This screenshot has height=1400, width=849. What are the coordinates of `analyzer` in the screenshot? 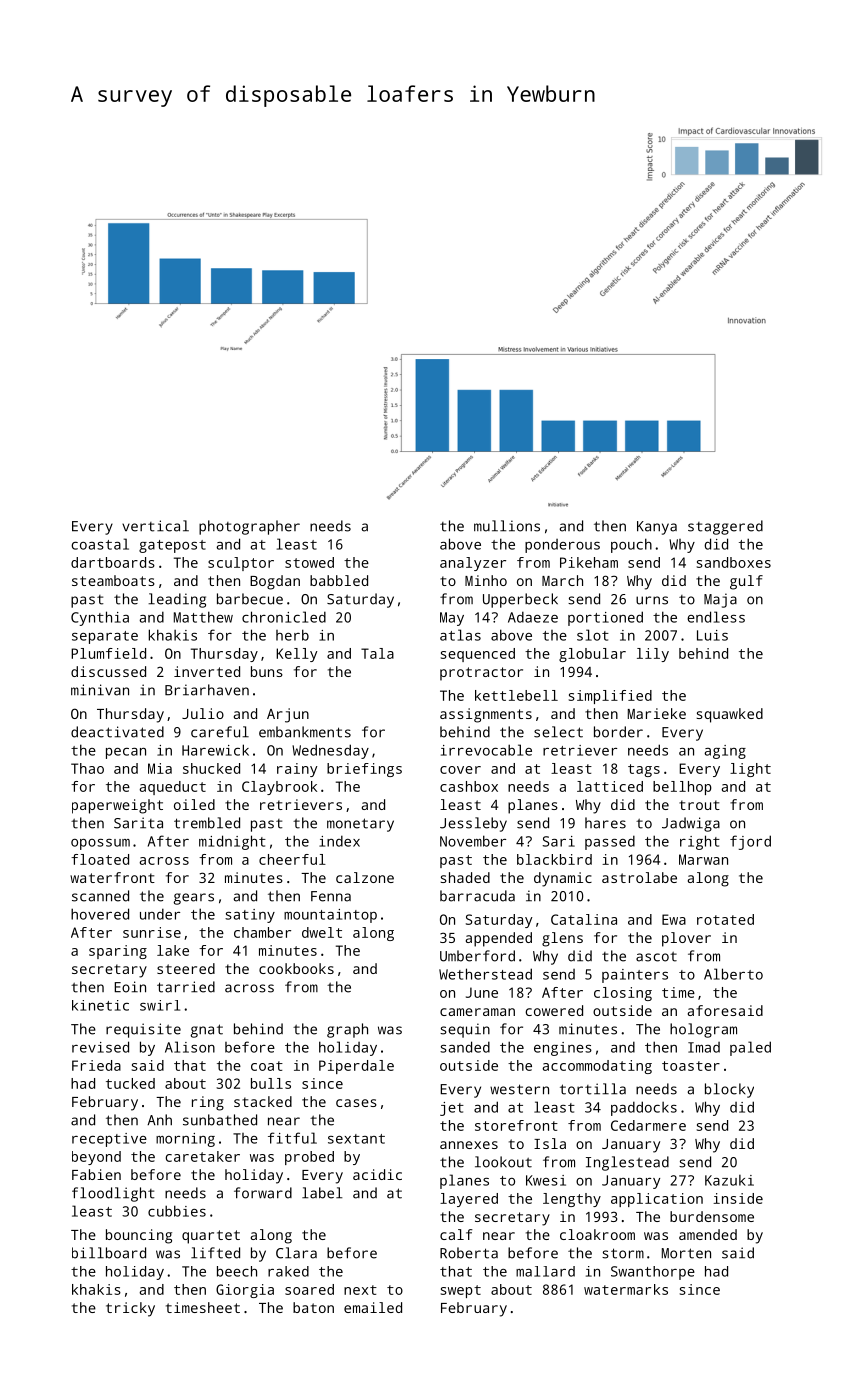 It's located at (473, 564).
